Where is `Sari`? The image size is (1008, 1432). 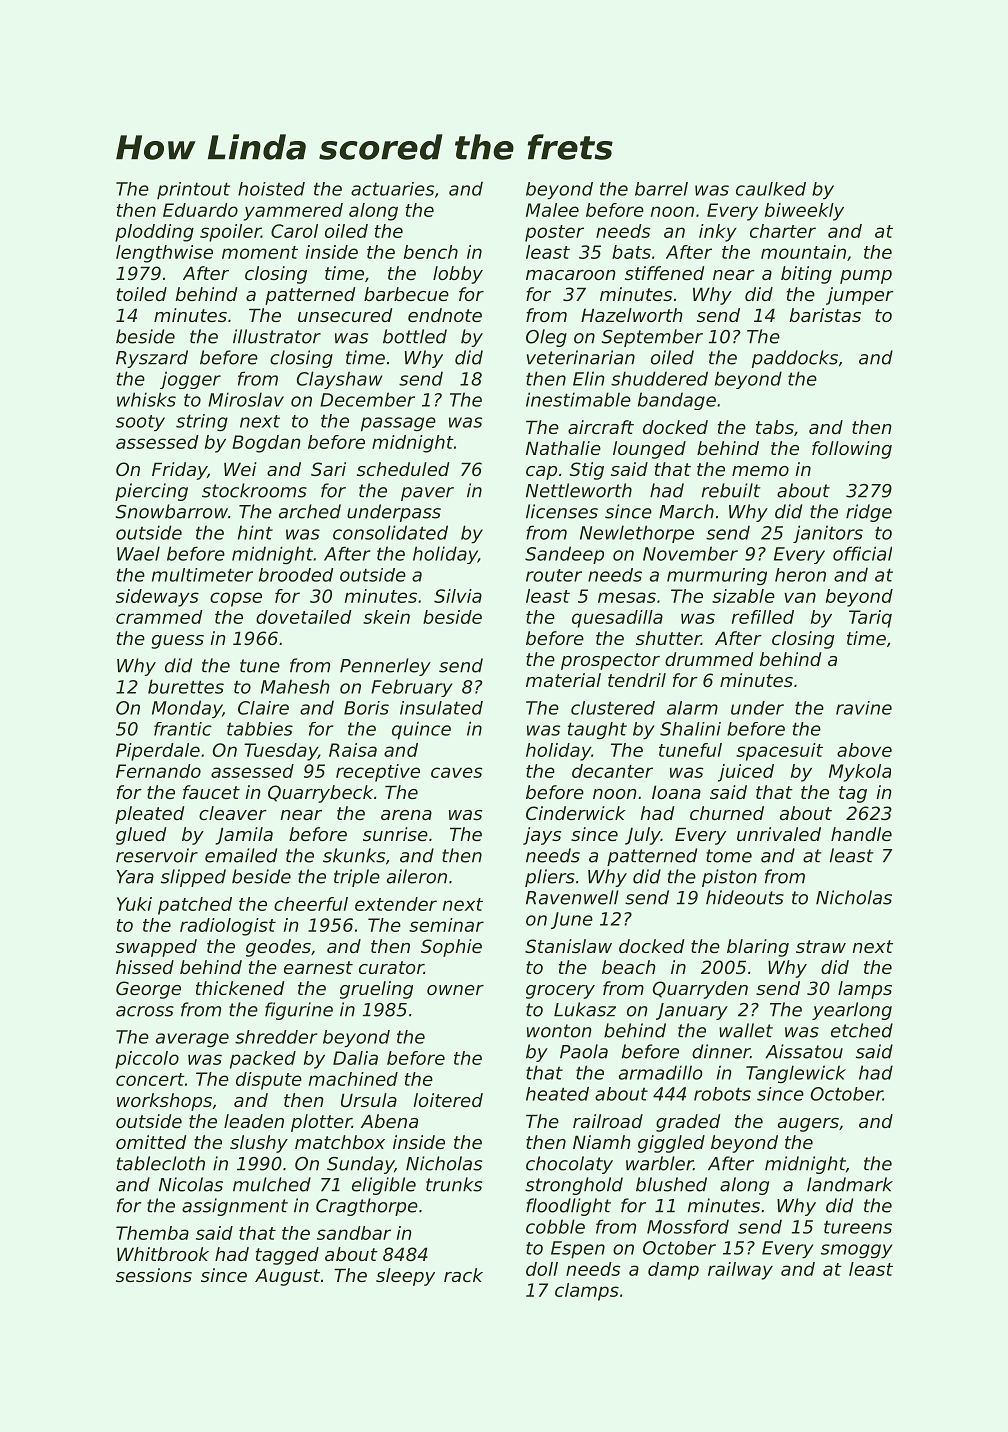
Sari is located at coordinates (328, 469).
